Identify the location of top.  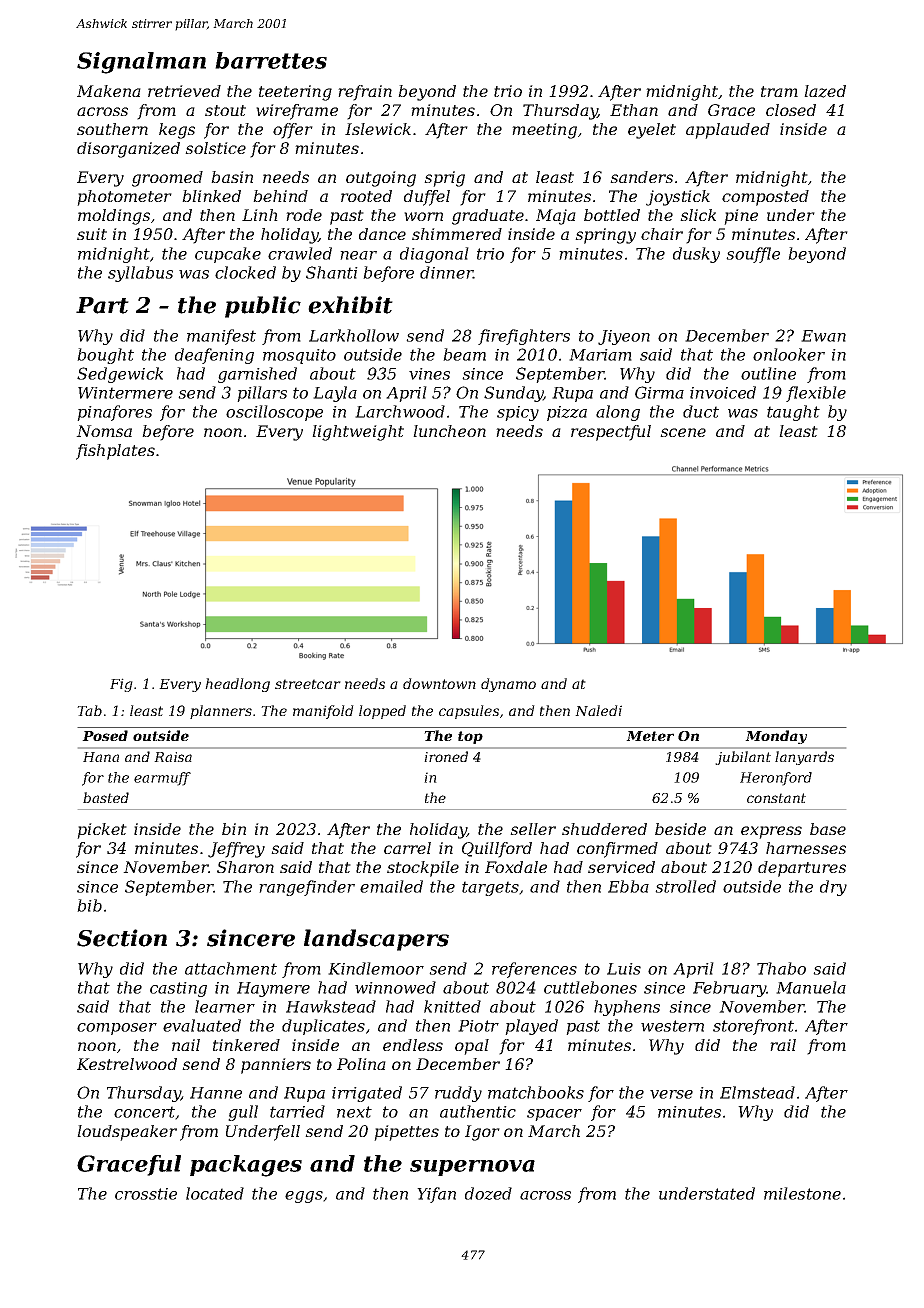
(470, 737).
